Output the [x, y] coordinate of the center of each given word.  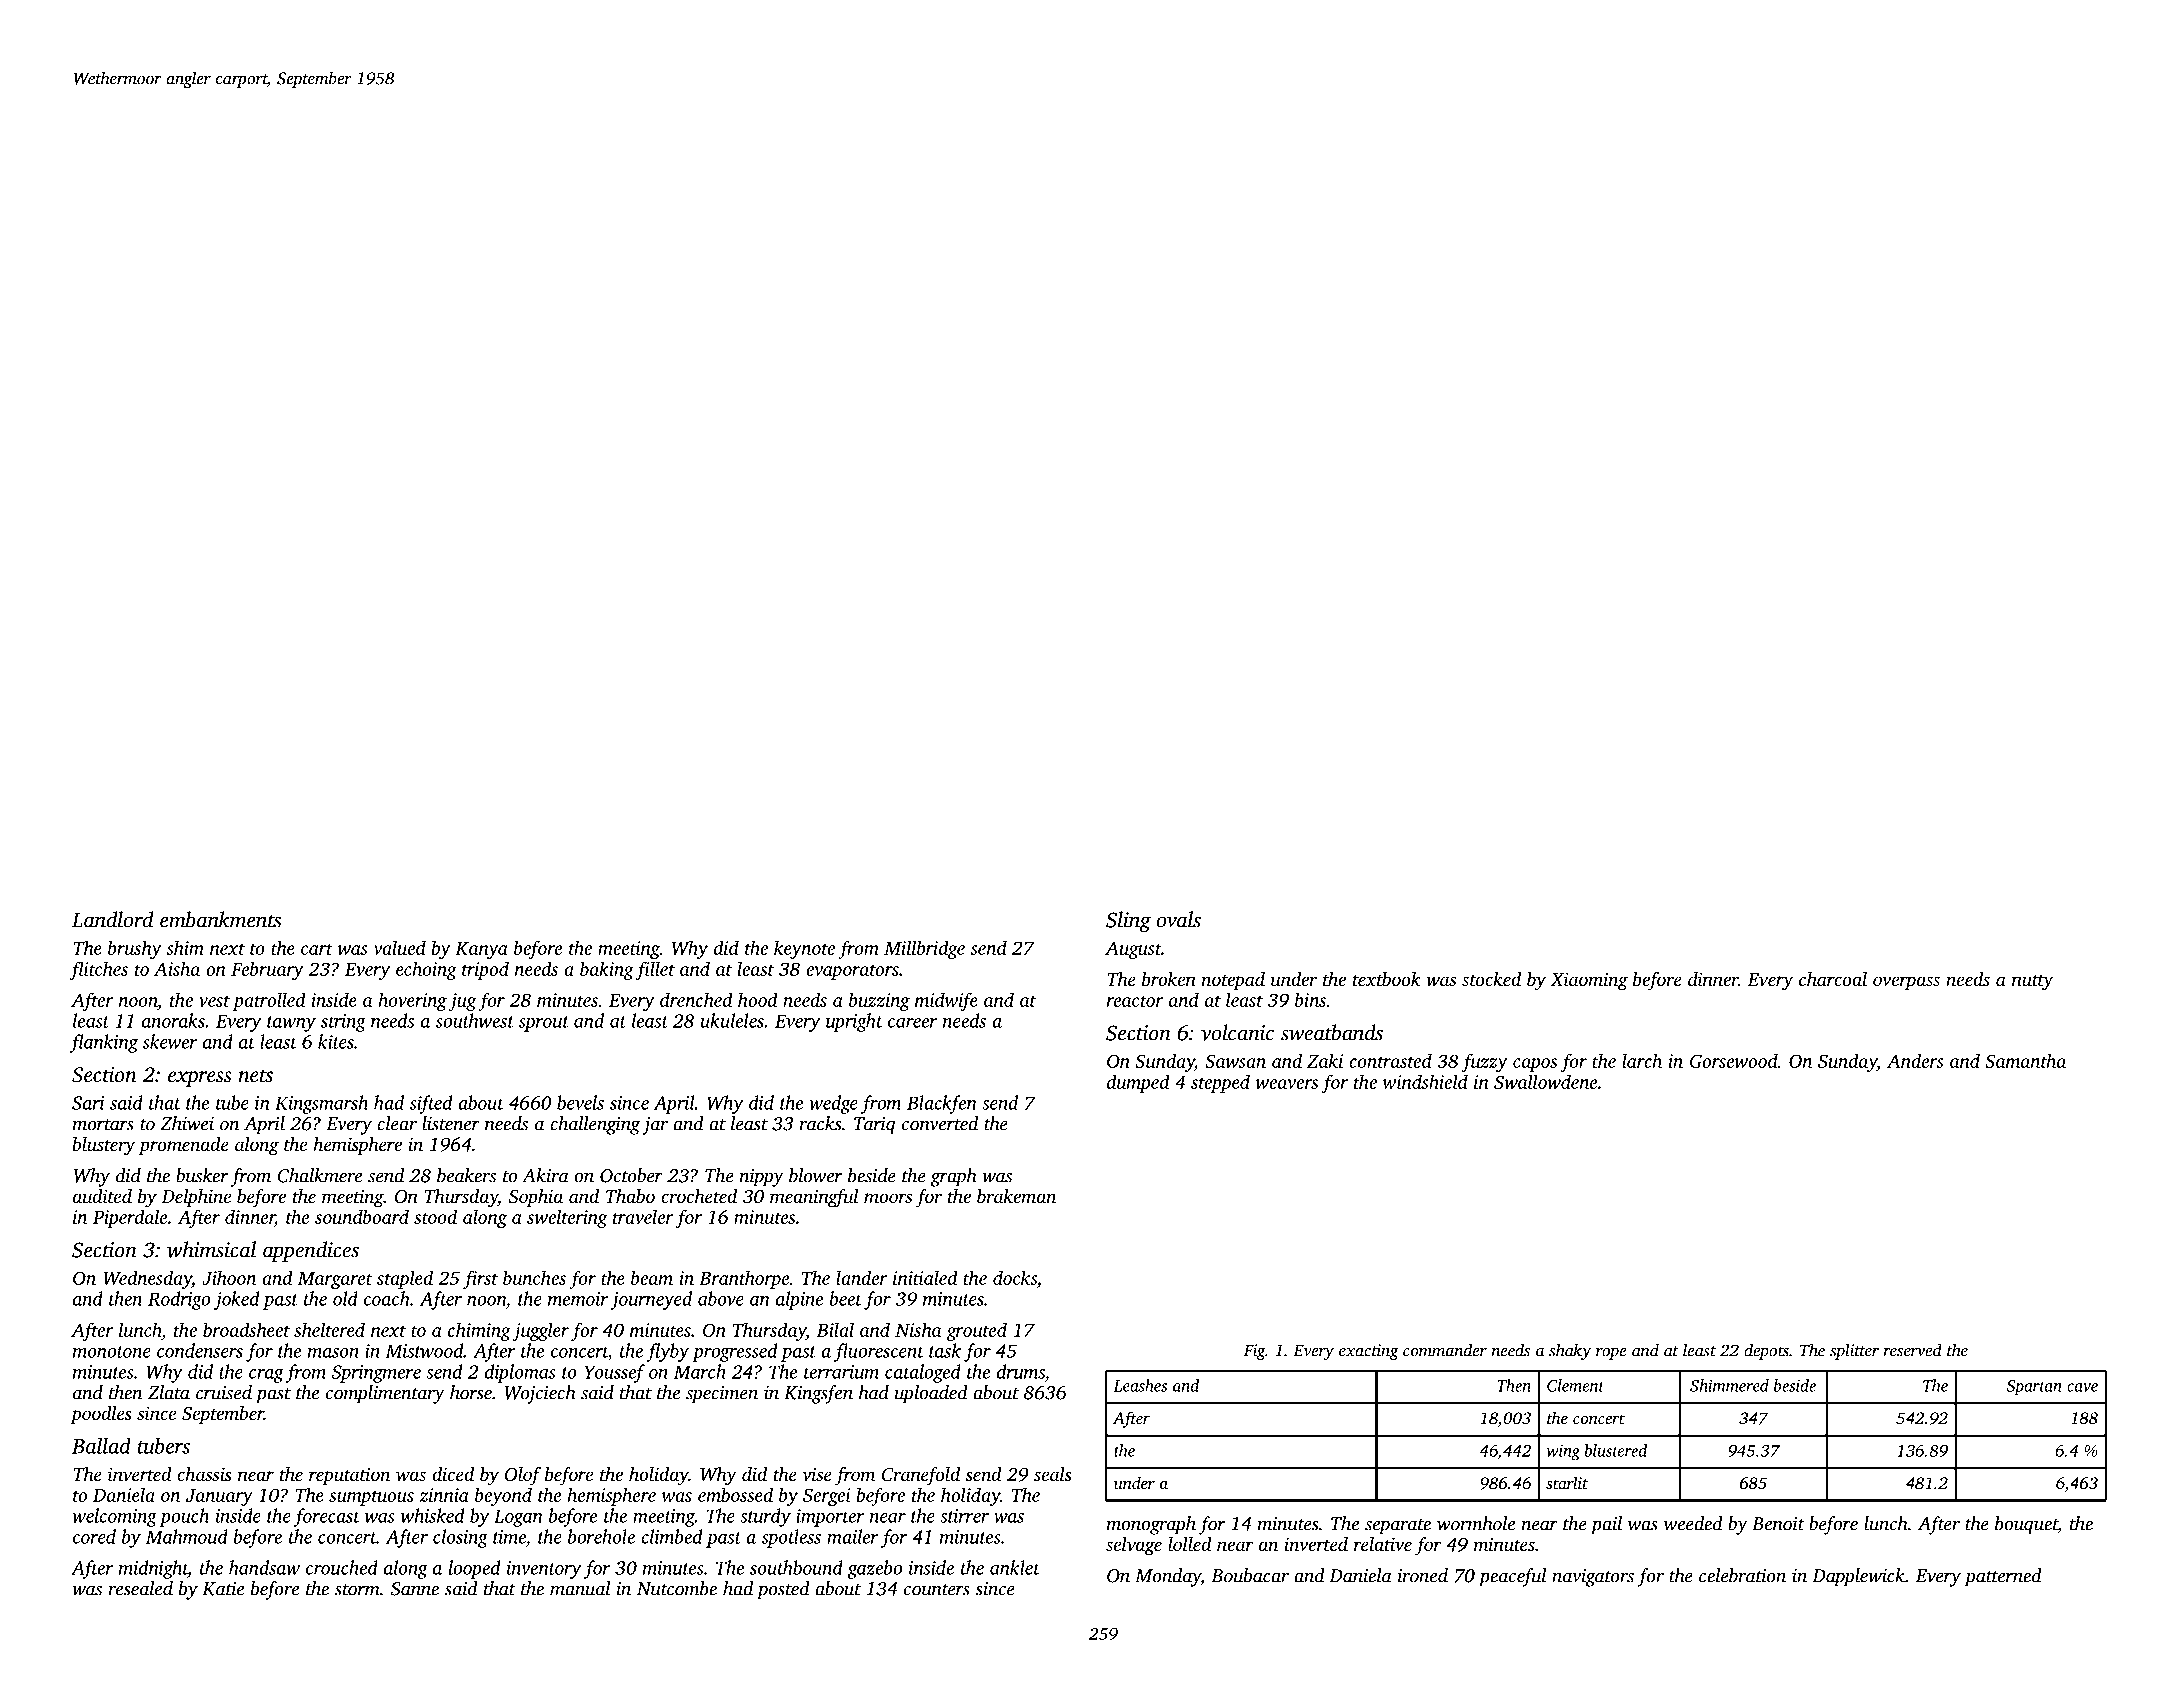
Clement [1575, 1385]
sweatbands [1332, 1032]
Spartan [2034, 1387]
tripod [485, 970]
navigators [1593, 1578]
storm [357, 1590]
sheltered [329, 1329]
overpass [1906, 983]
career [913, 1023]
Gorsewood [1734, 1060]
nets [256, 1075]
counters [937, 1590]
